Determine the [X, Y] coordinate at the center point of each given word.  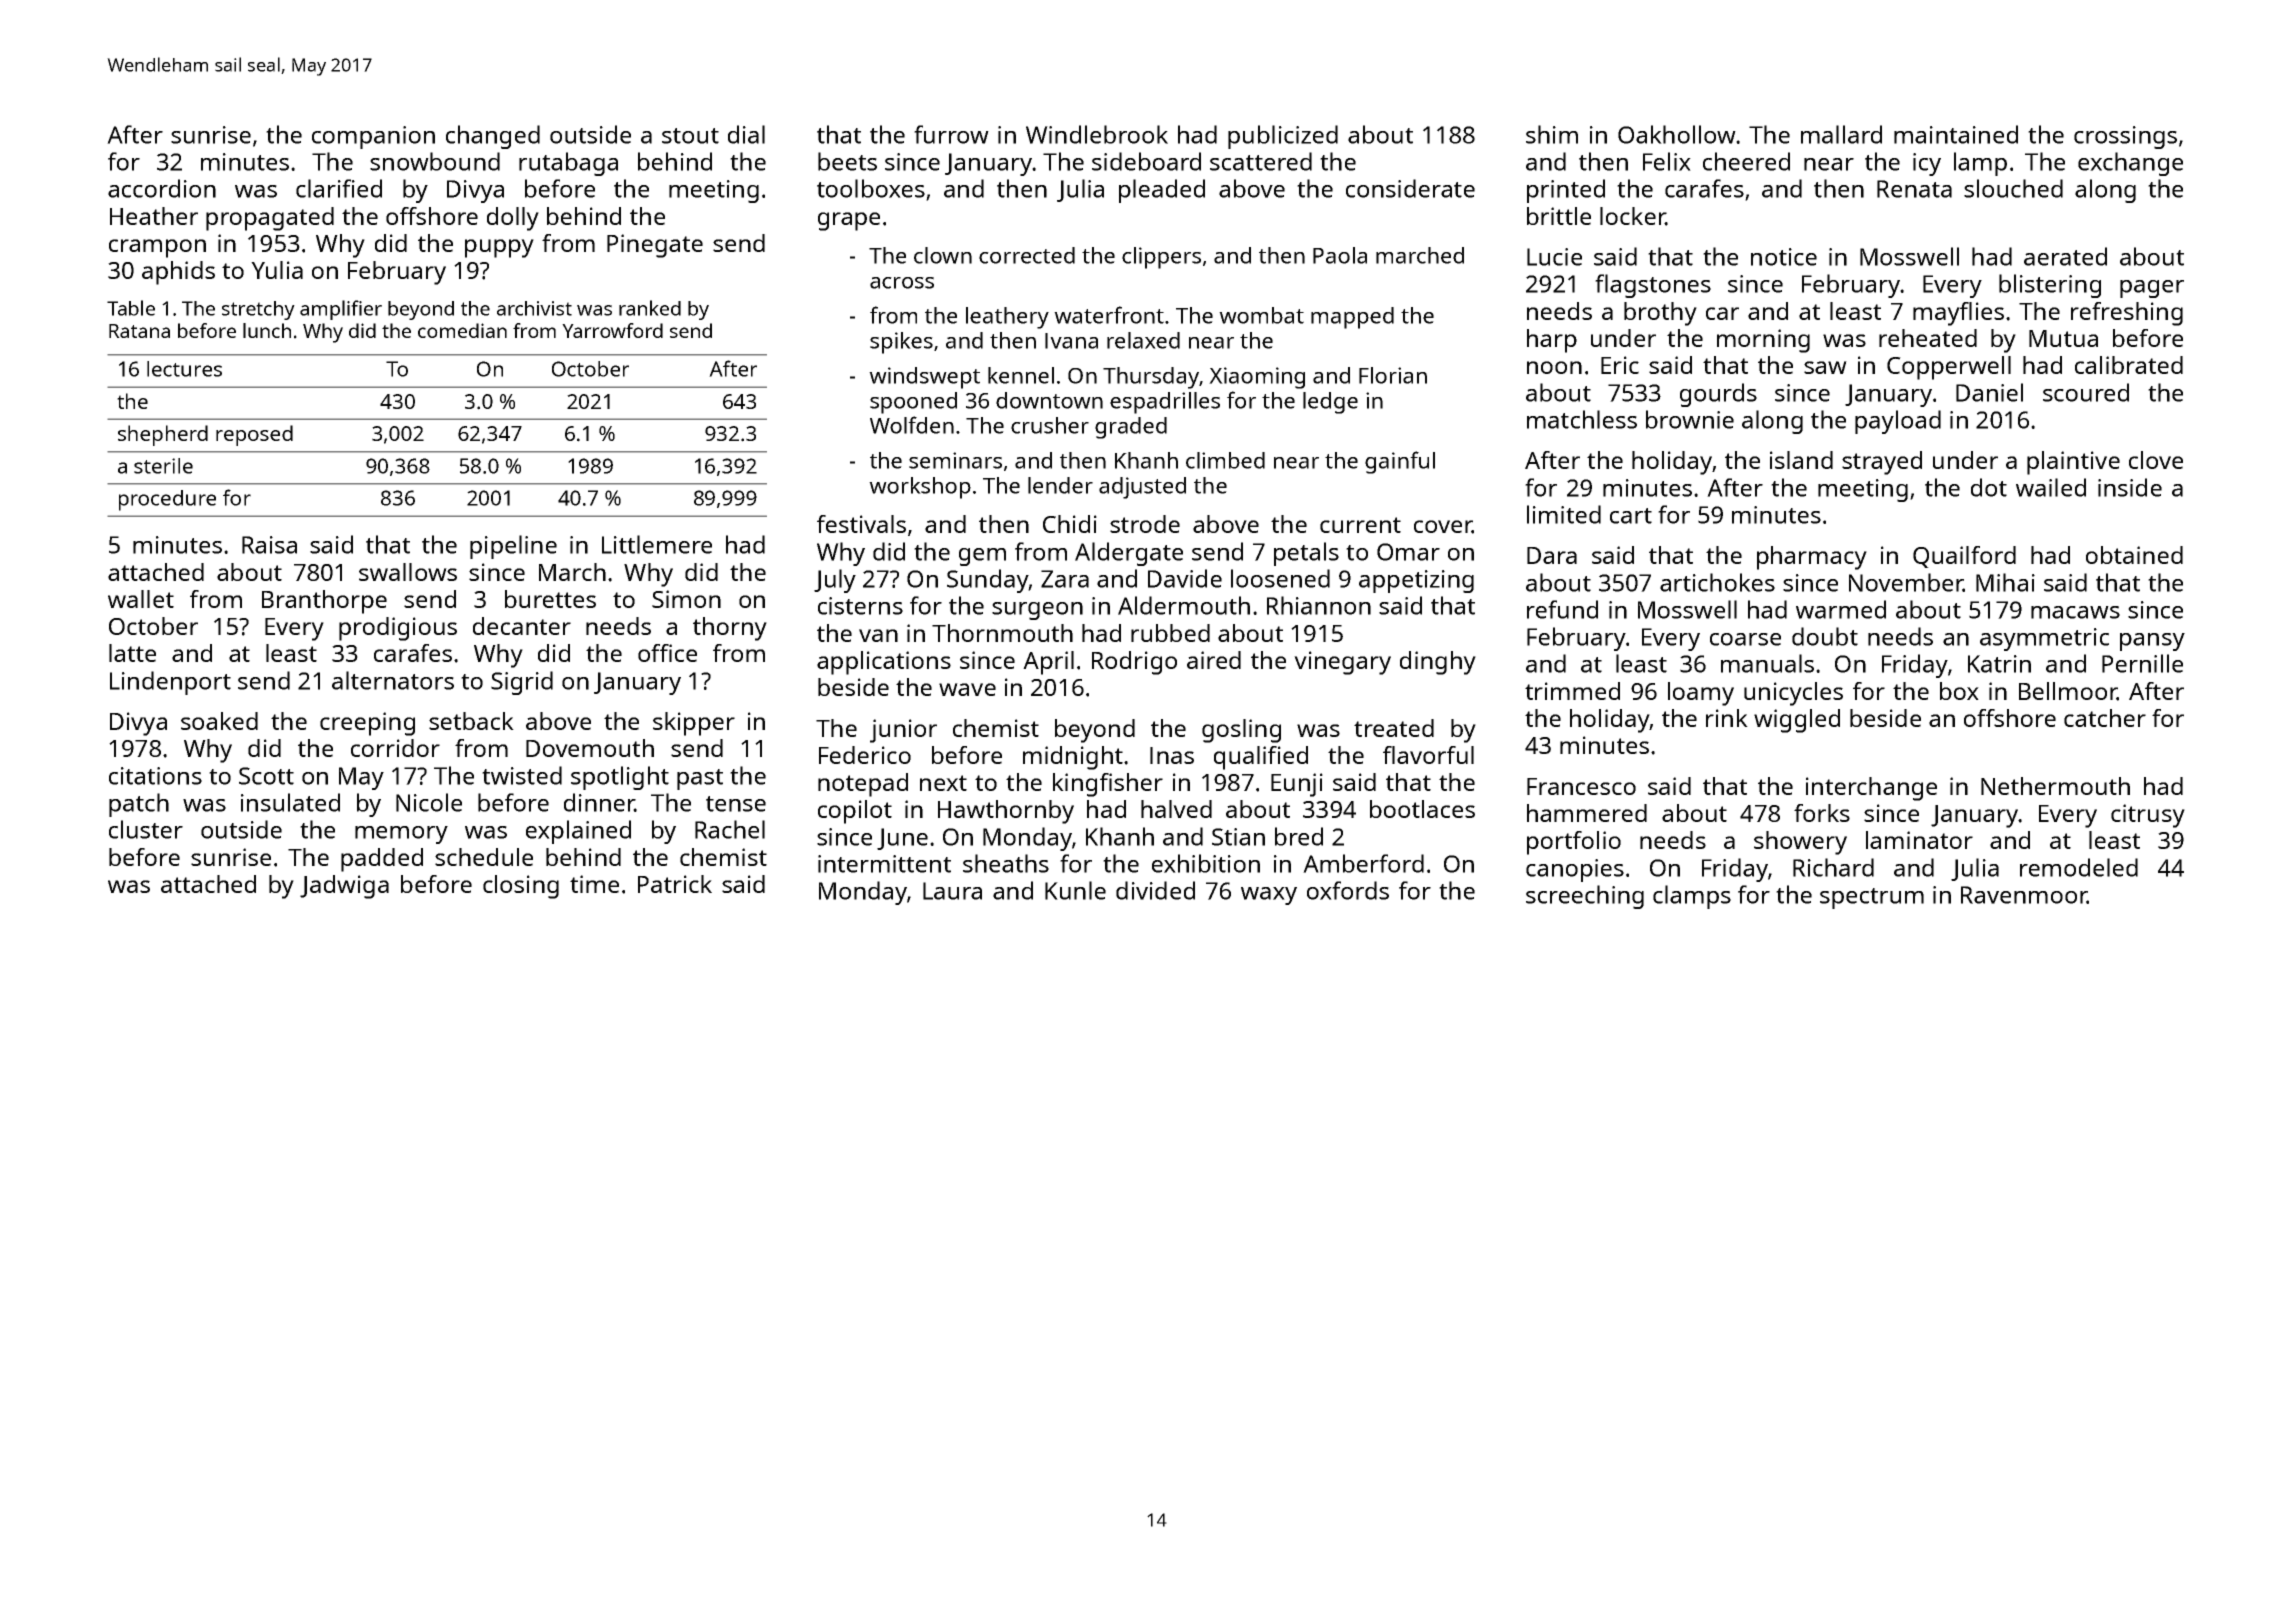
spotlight [620, 778]
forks [1822, 813]
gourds [1718, 395]
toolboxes [871, 188]
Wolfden [912, 425]
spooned [913, 403]
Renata [1914, 189]
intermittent [884, 864]
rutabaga [568, 164]
